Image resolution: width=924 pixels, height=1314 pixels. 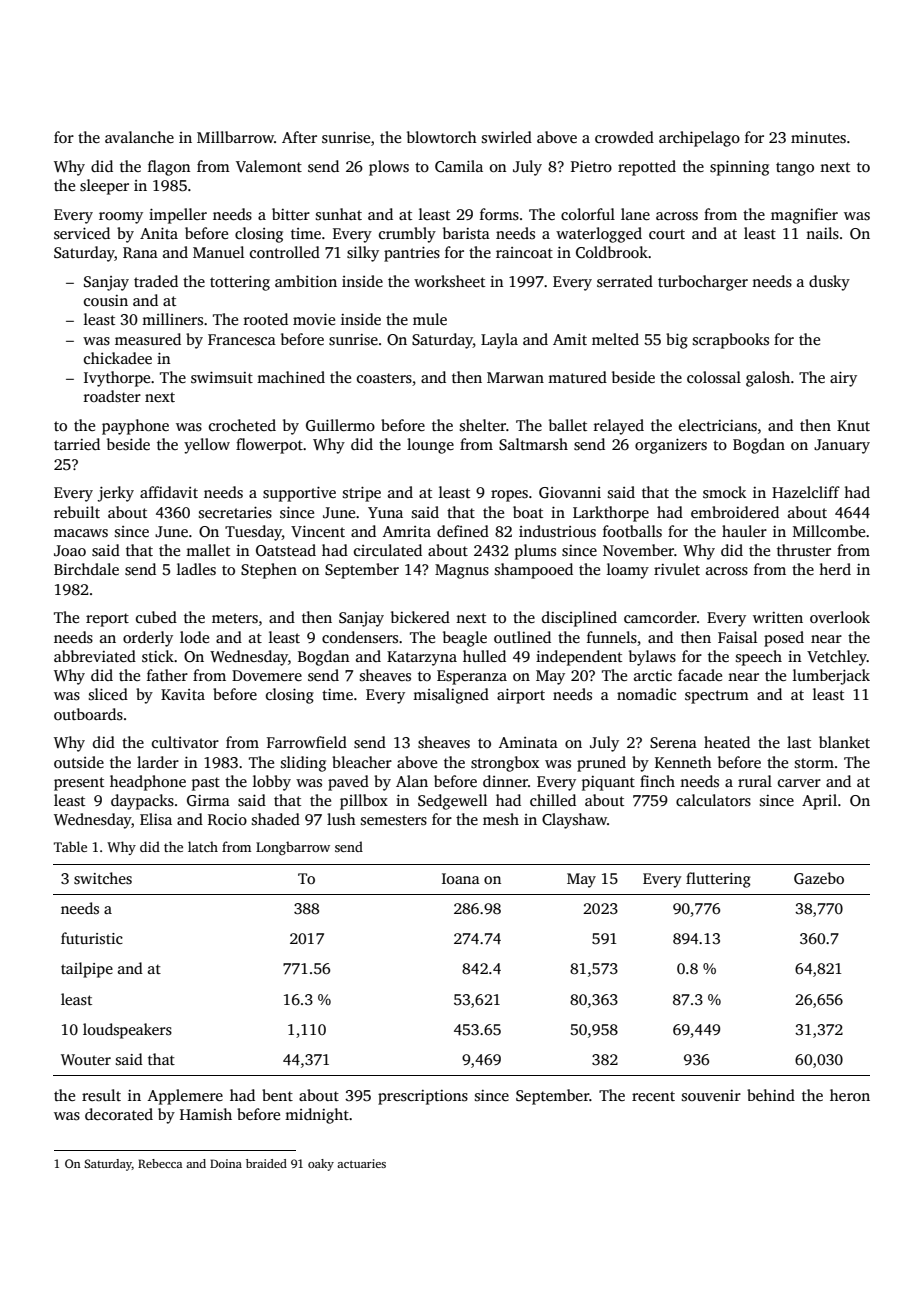 What do you see at coordinates (442, 137) in the screenshot?
I see `blowtorch` at bounding box center [442, 137].
